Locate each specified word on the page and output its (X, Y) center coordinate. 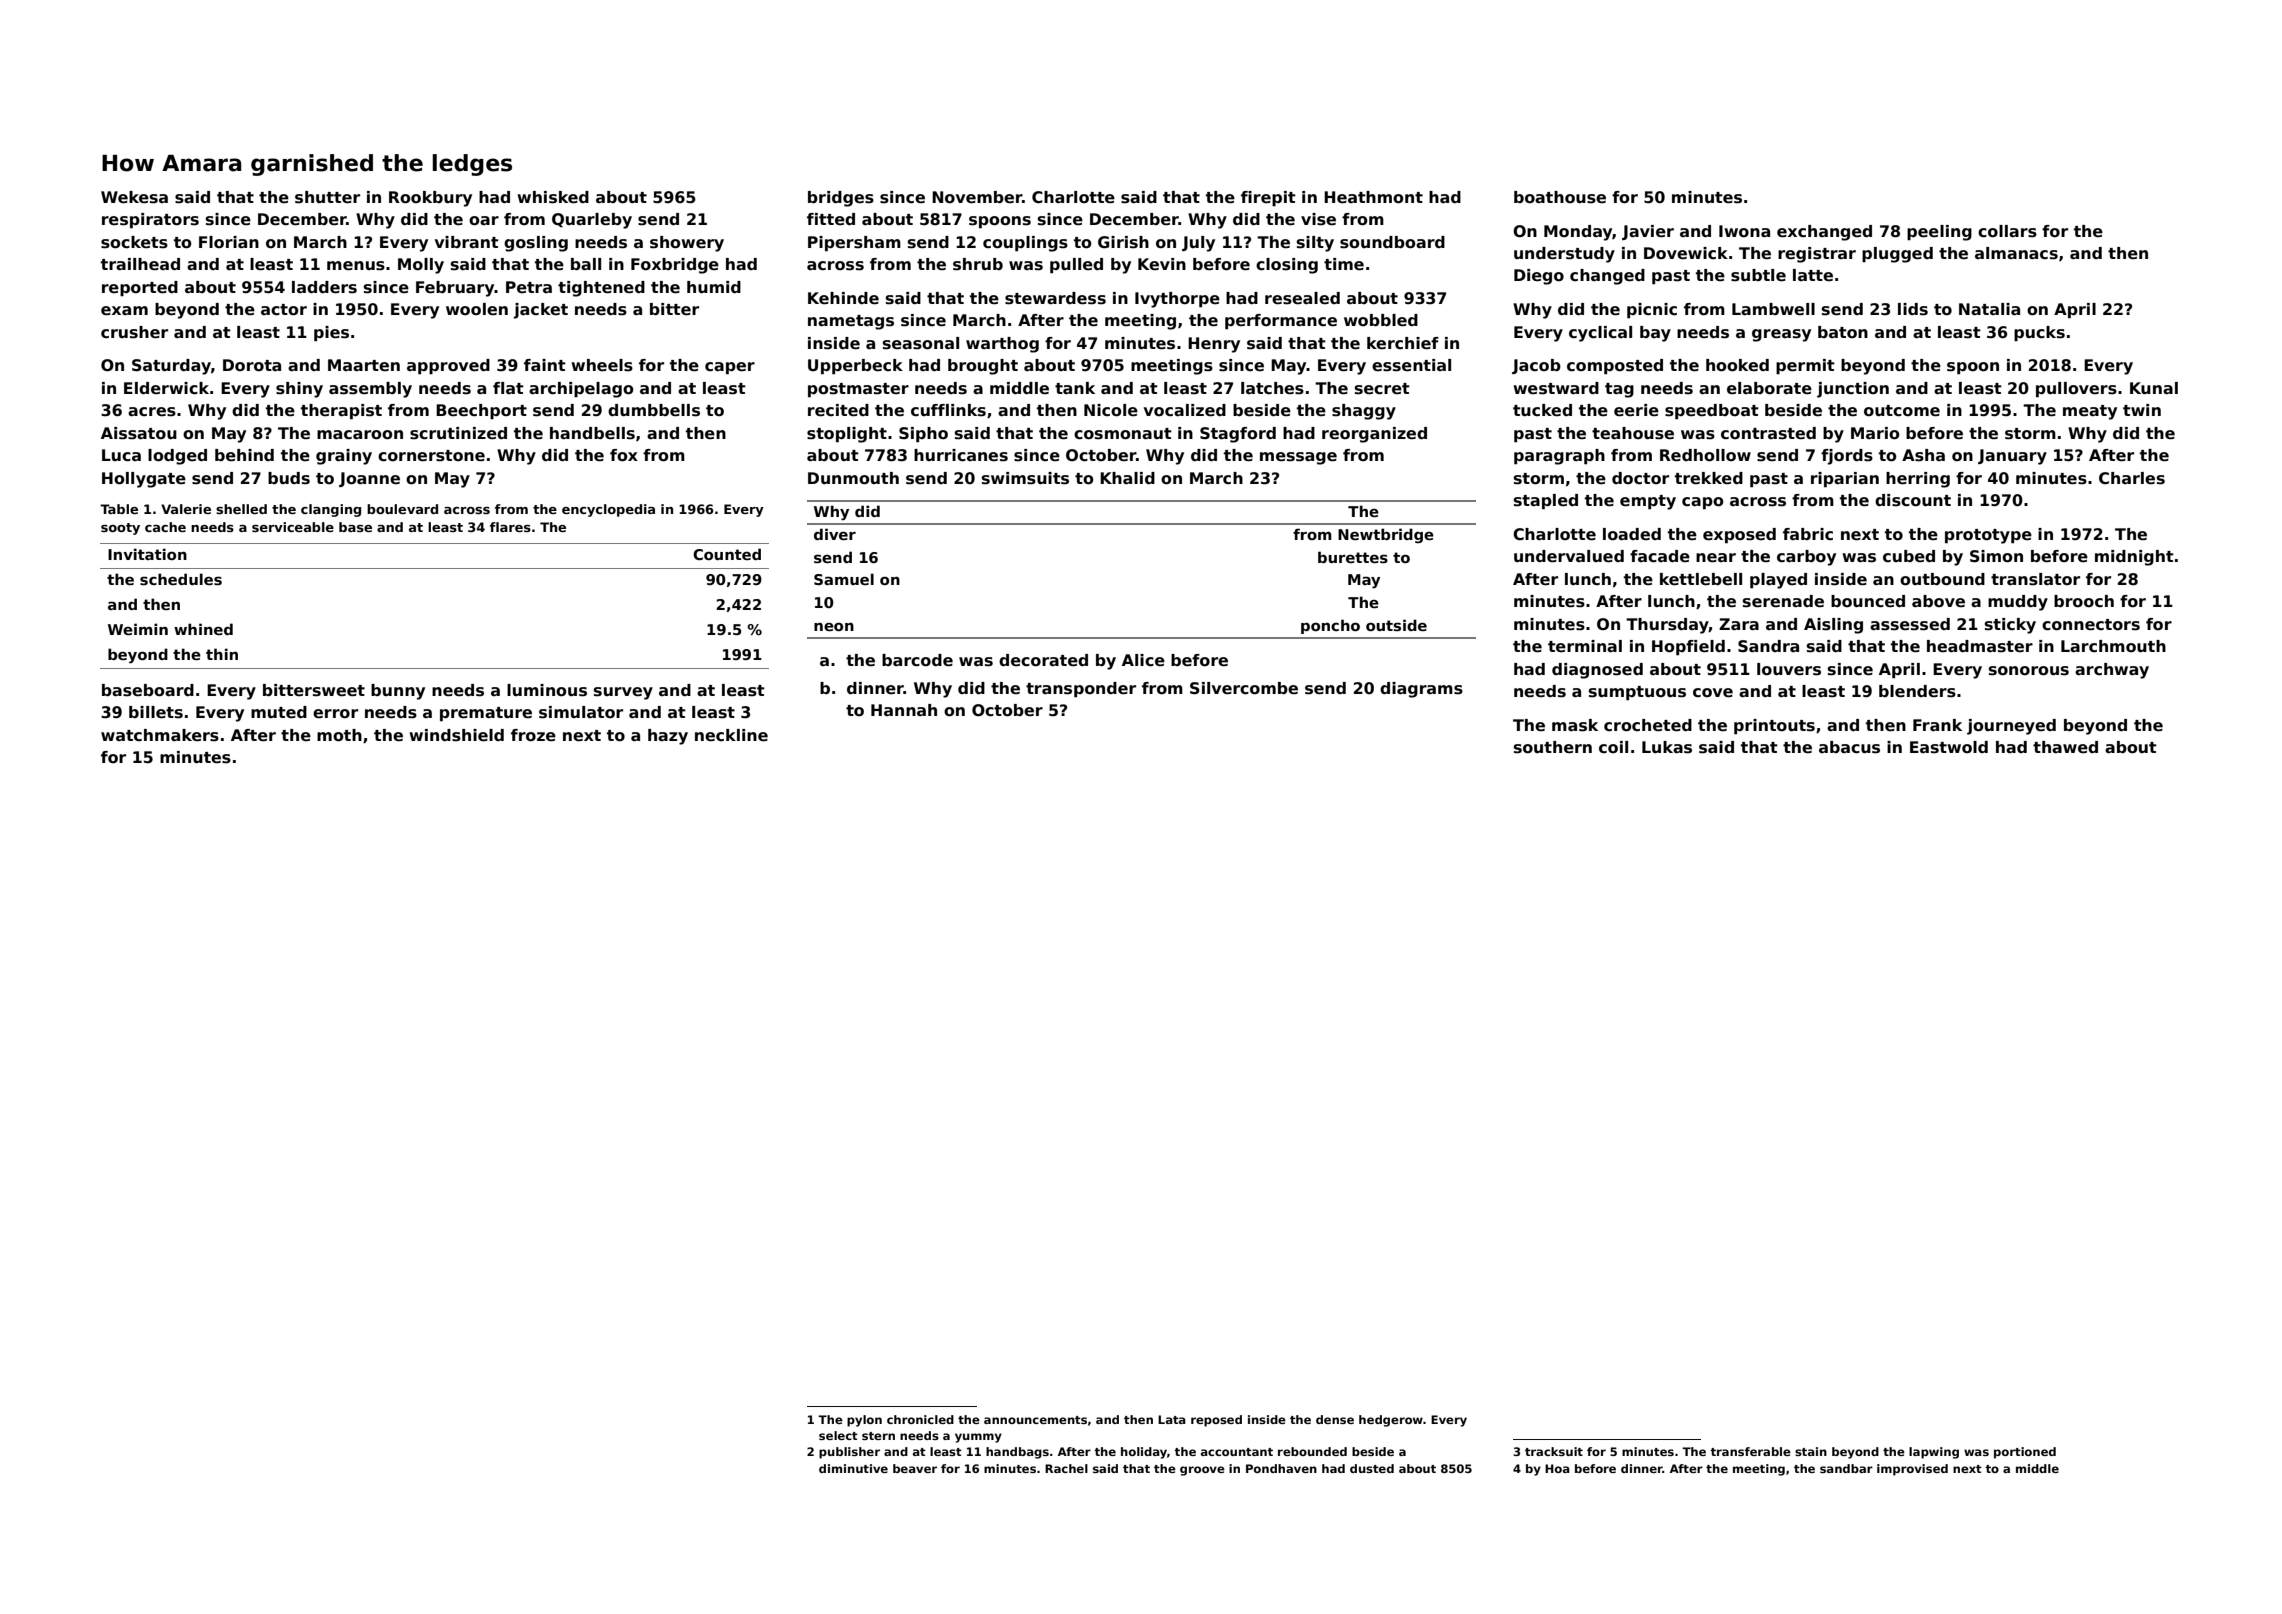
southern (1553, 747)
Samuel (844, 579)
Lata (1172, 1419)
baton (1843, 332)
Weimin (138, 629)
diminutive (853, 1468)
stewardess (1055, 298)
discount (1913, 500)
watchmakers (160, 735)
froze (533, 735)
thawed (2065, 747)
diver (835, 534)
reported (140, 288)
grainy (344, 457)
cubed (1909, 556)
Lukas (1667, 747)
